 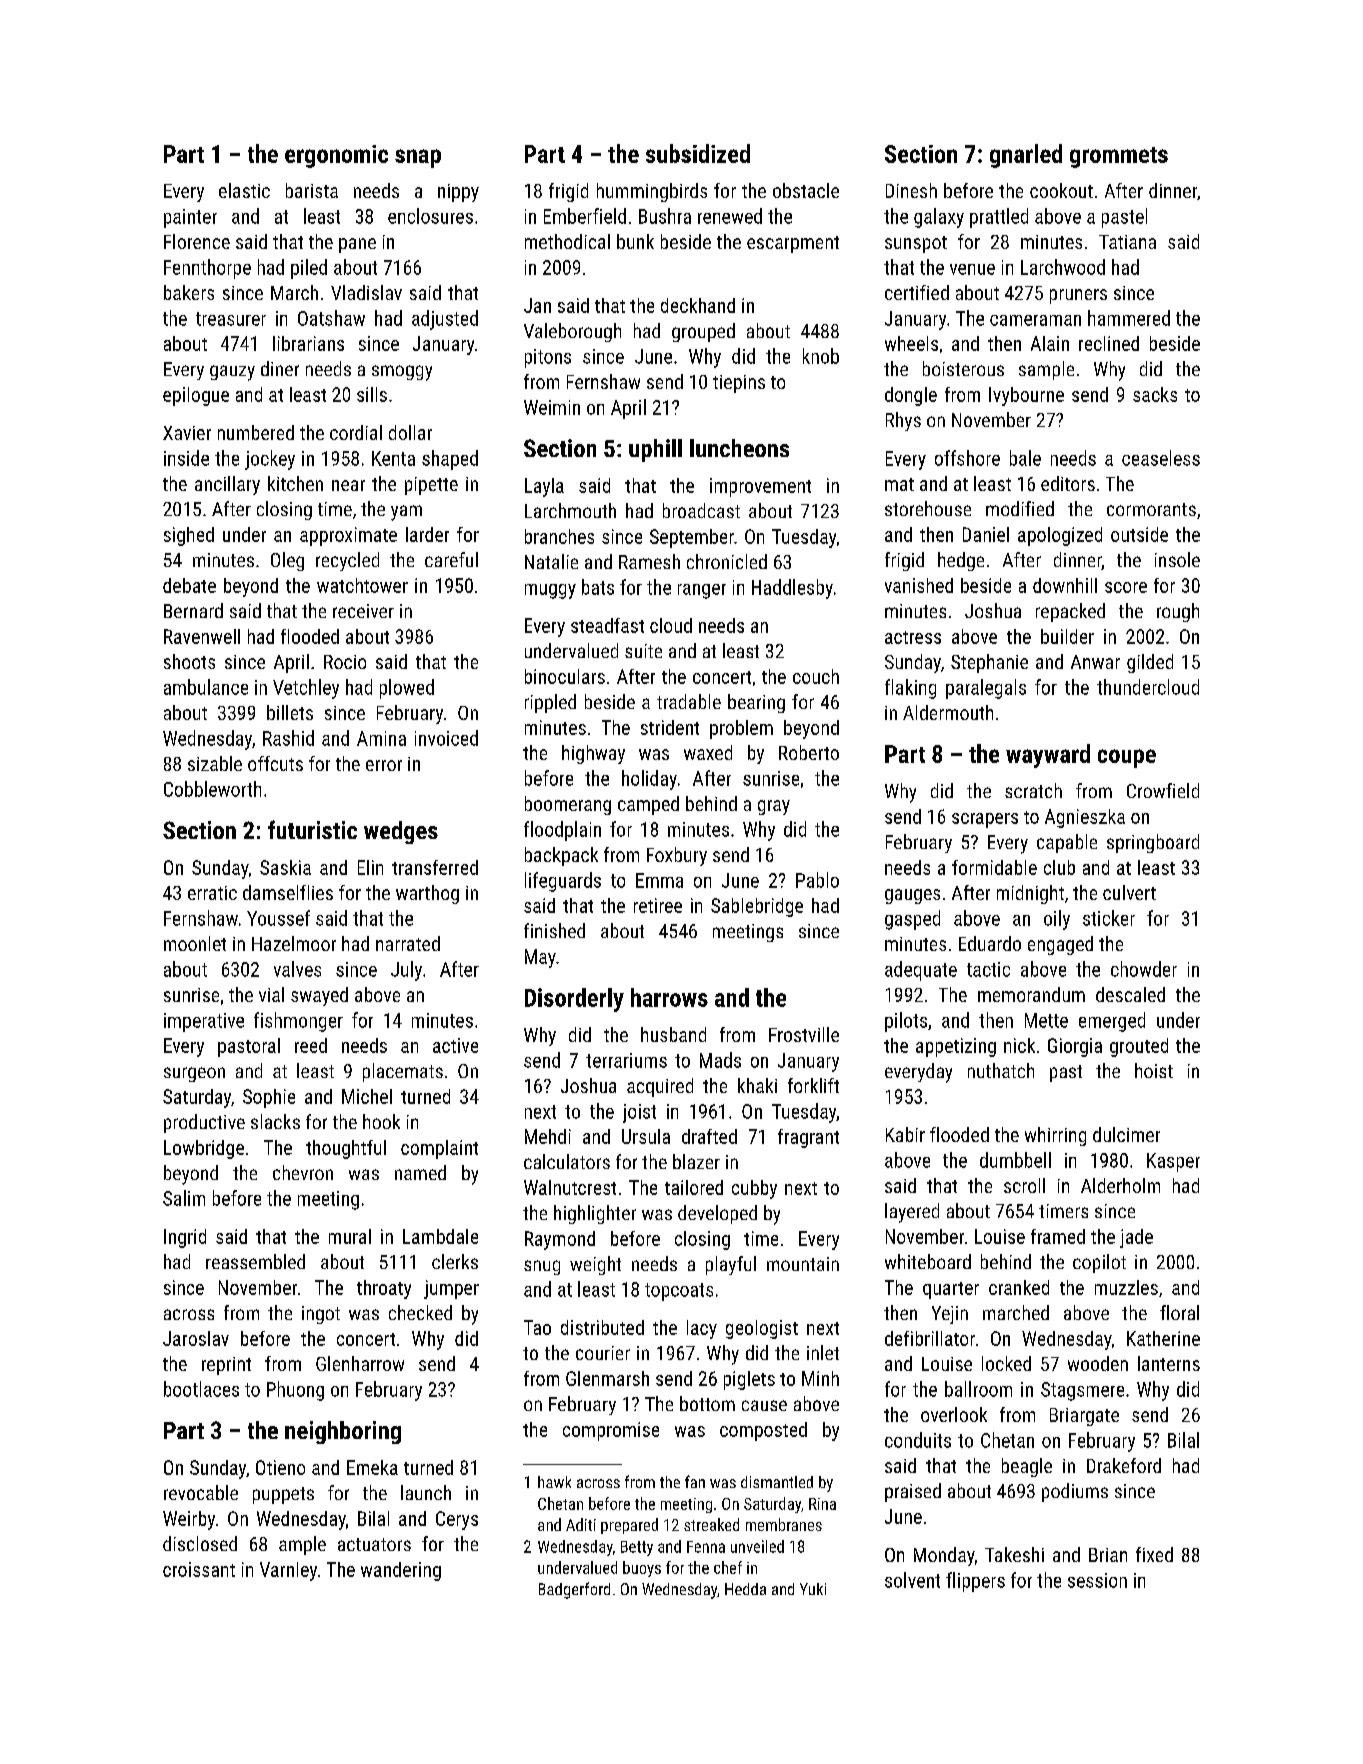 What do you see at coordinates (297, 969) in the page?
I see `valves` at bounding box center [297, 969].
